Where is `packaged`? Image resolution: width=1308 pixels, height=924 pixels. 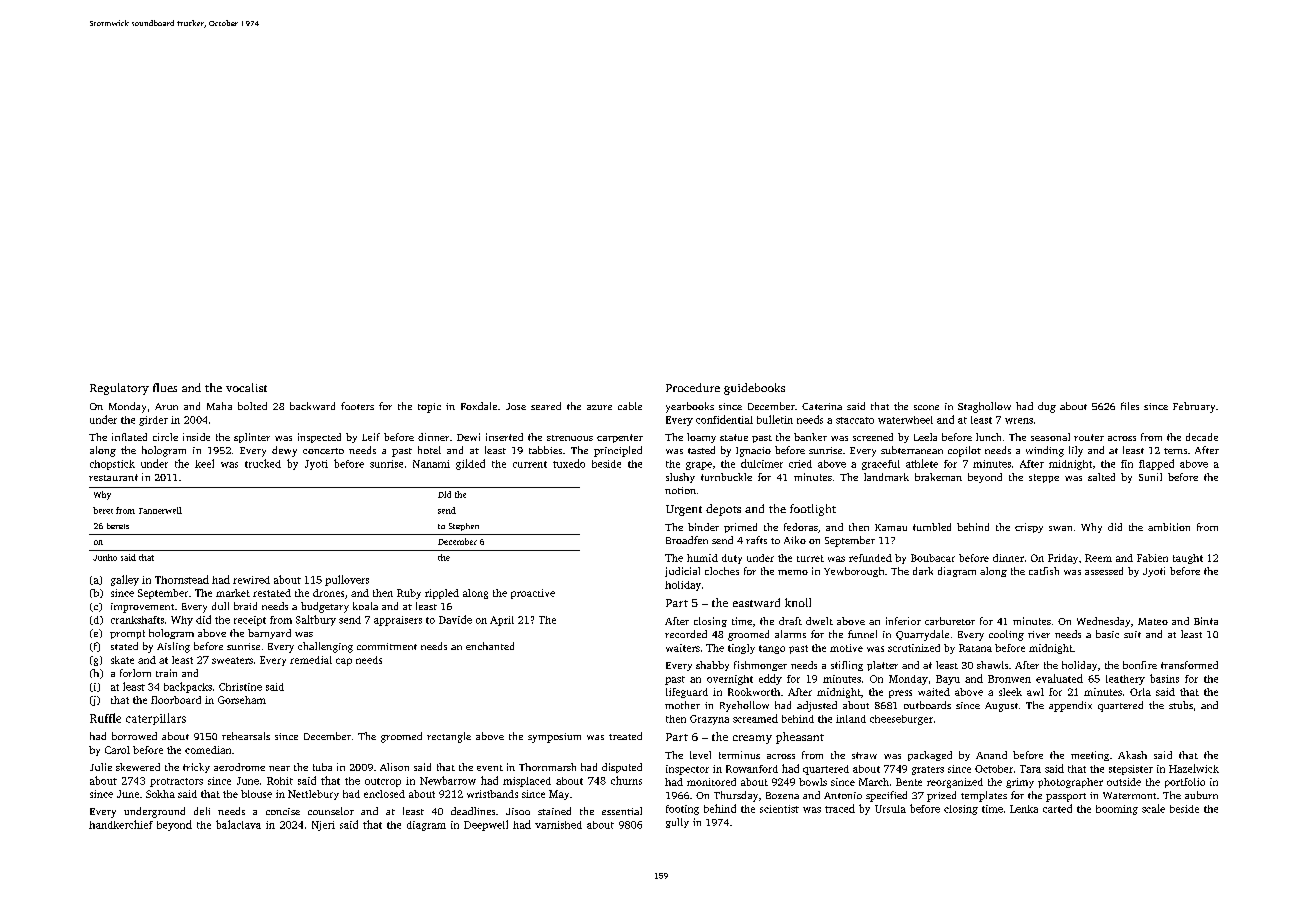 packaged is located at coordinates (930, 756).
